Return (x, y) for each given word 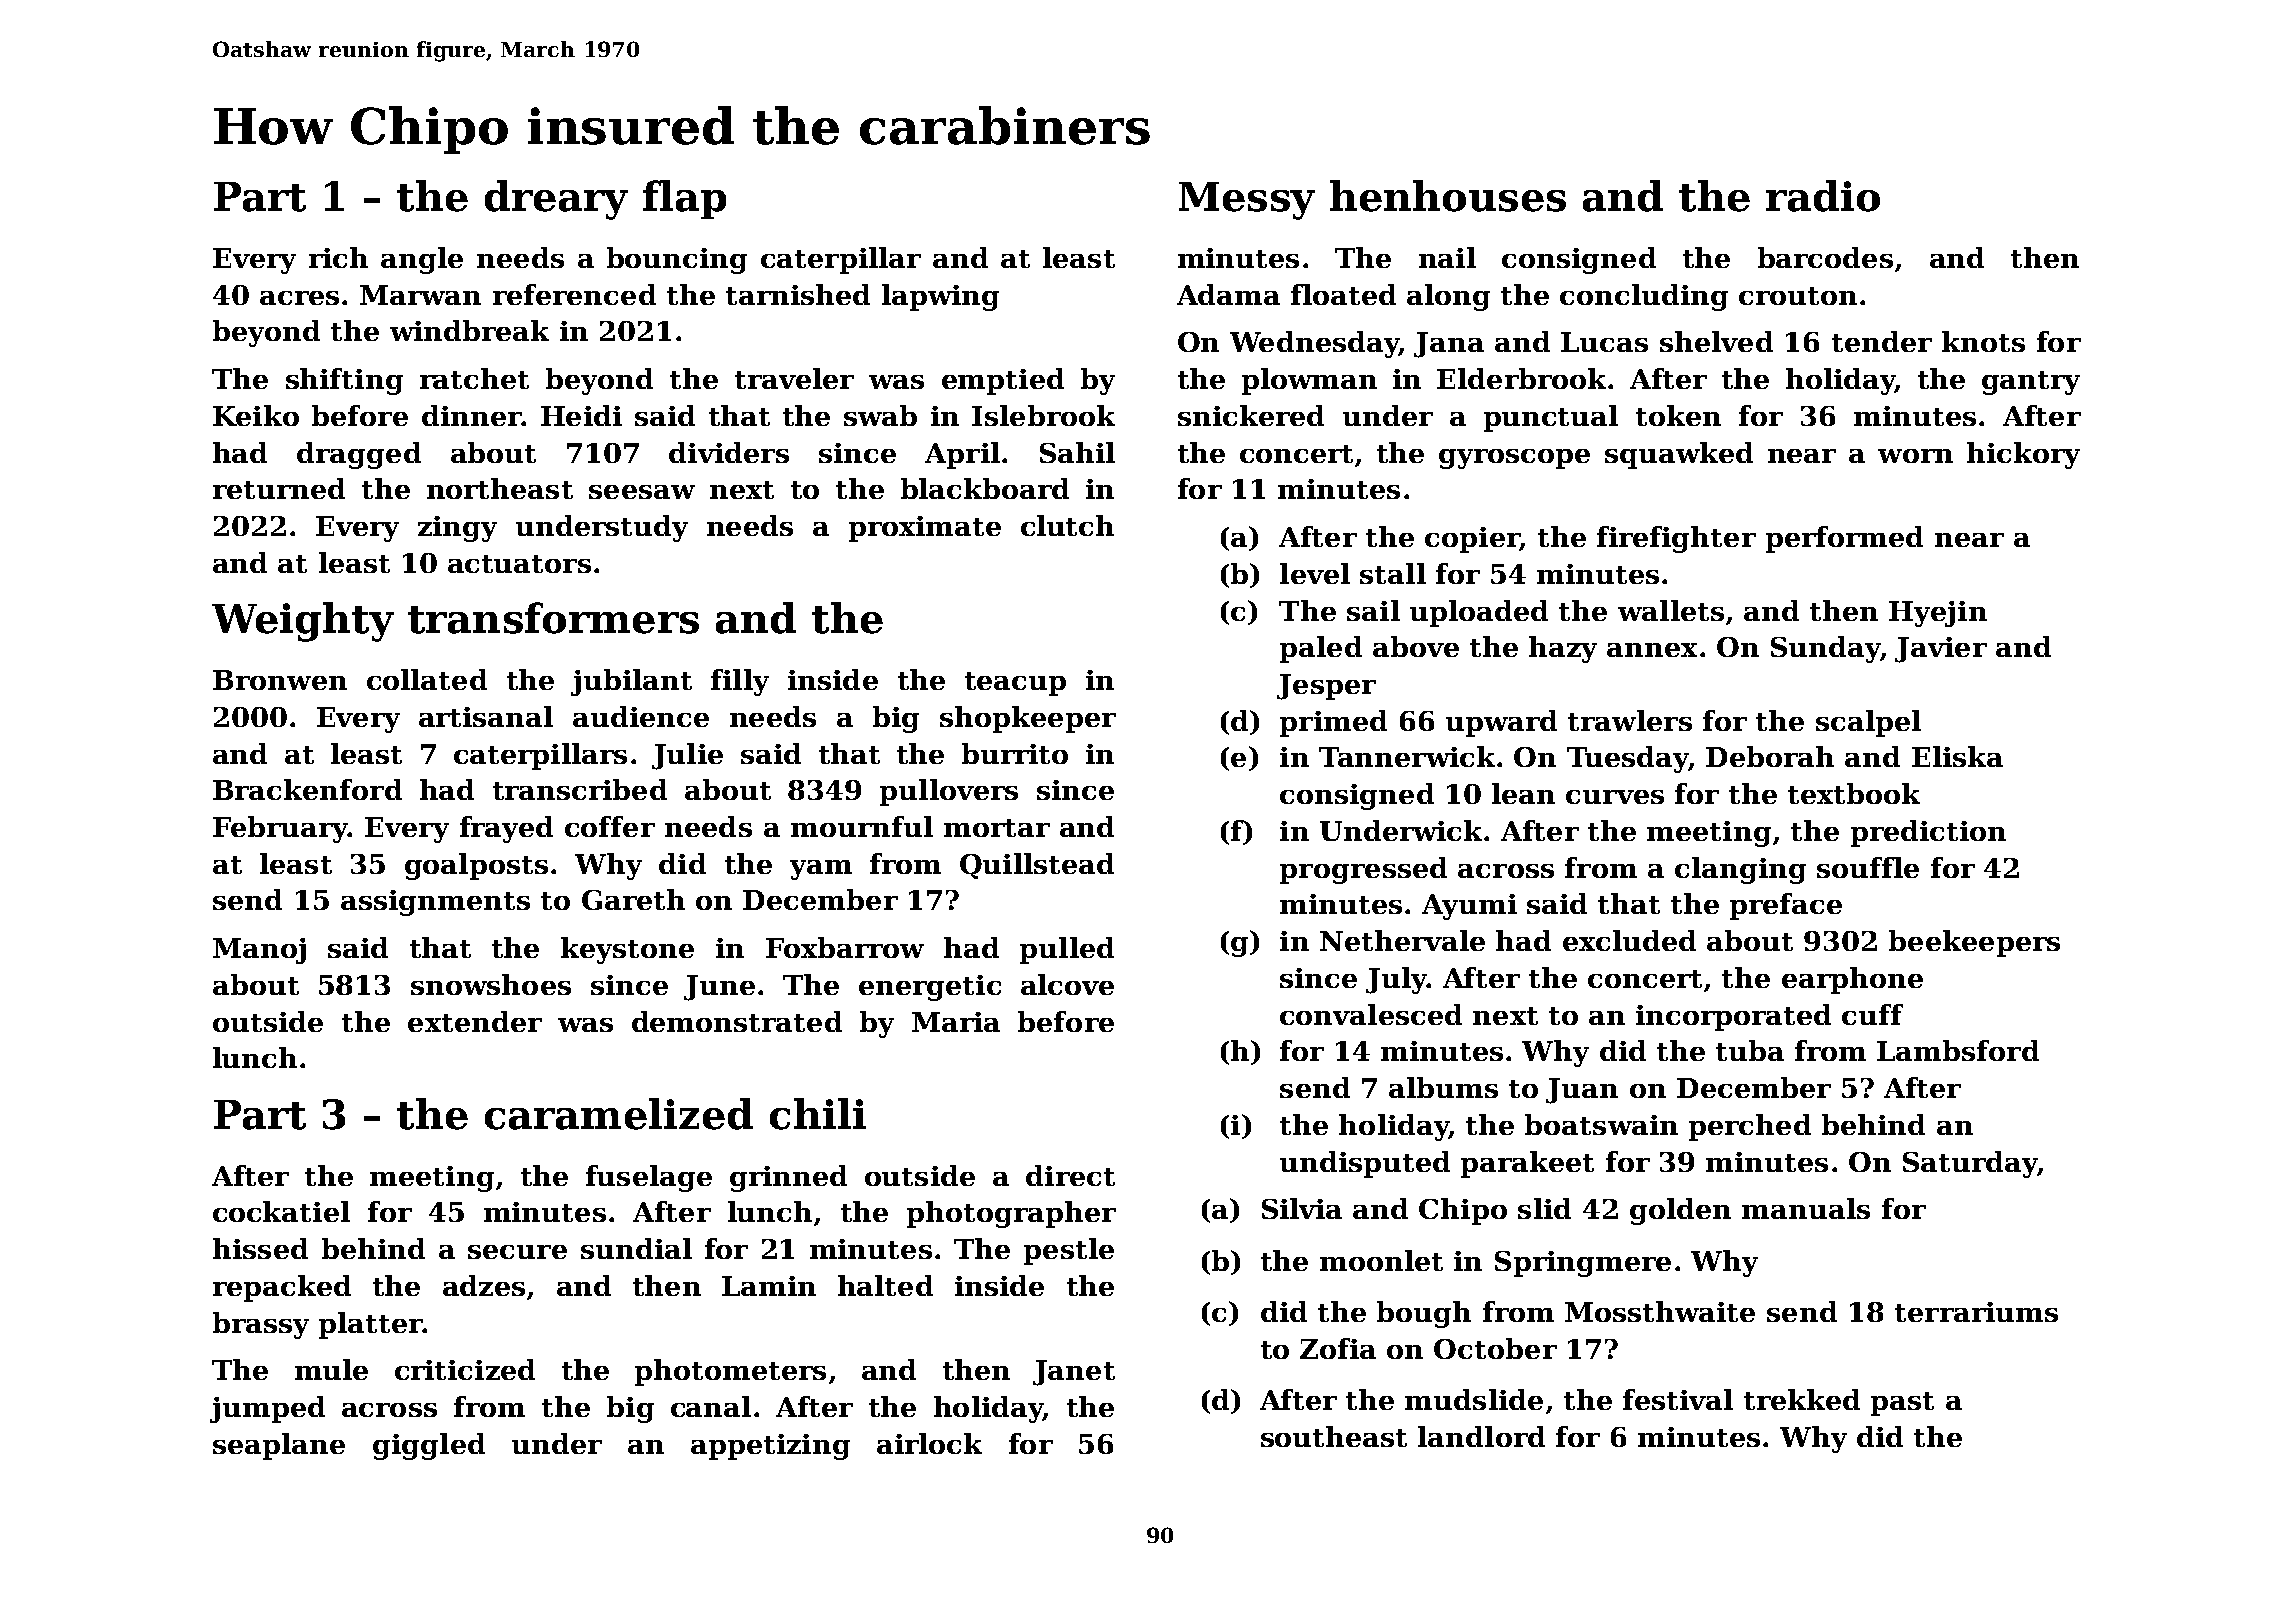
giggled (429, 1446)
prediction (1928, 833)
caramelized (619, 1114)
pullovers (949, 792)
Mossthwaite (1660, 1311)
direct (1070, 1175)
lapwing (940, 297)
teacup (1015, 684)
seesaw (642, 492)
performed (1844, 539)
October (1495, 1348)
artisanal (486, 716)
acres (299, 298)
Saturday (1970, 1164)
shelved (1716, 341)
